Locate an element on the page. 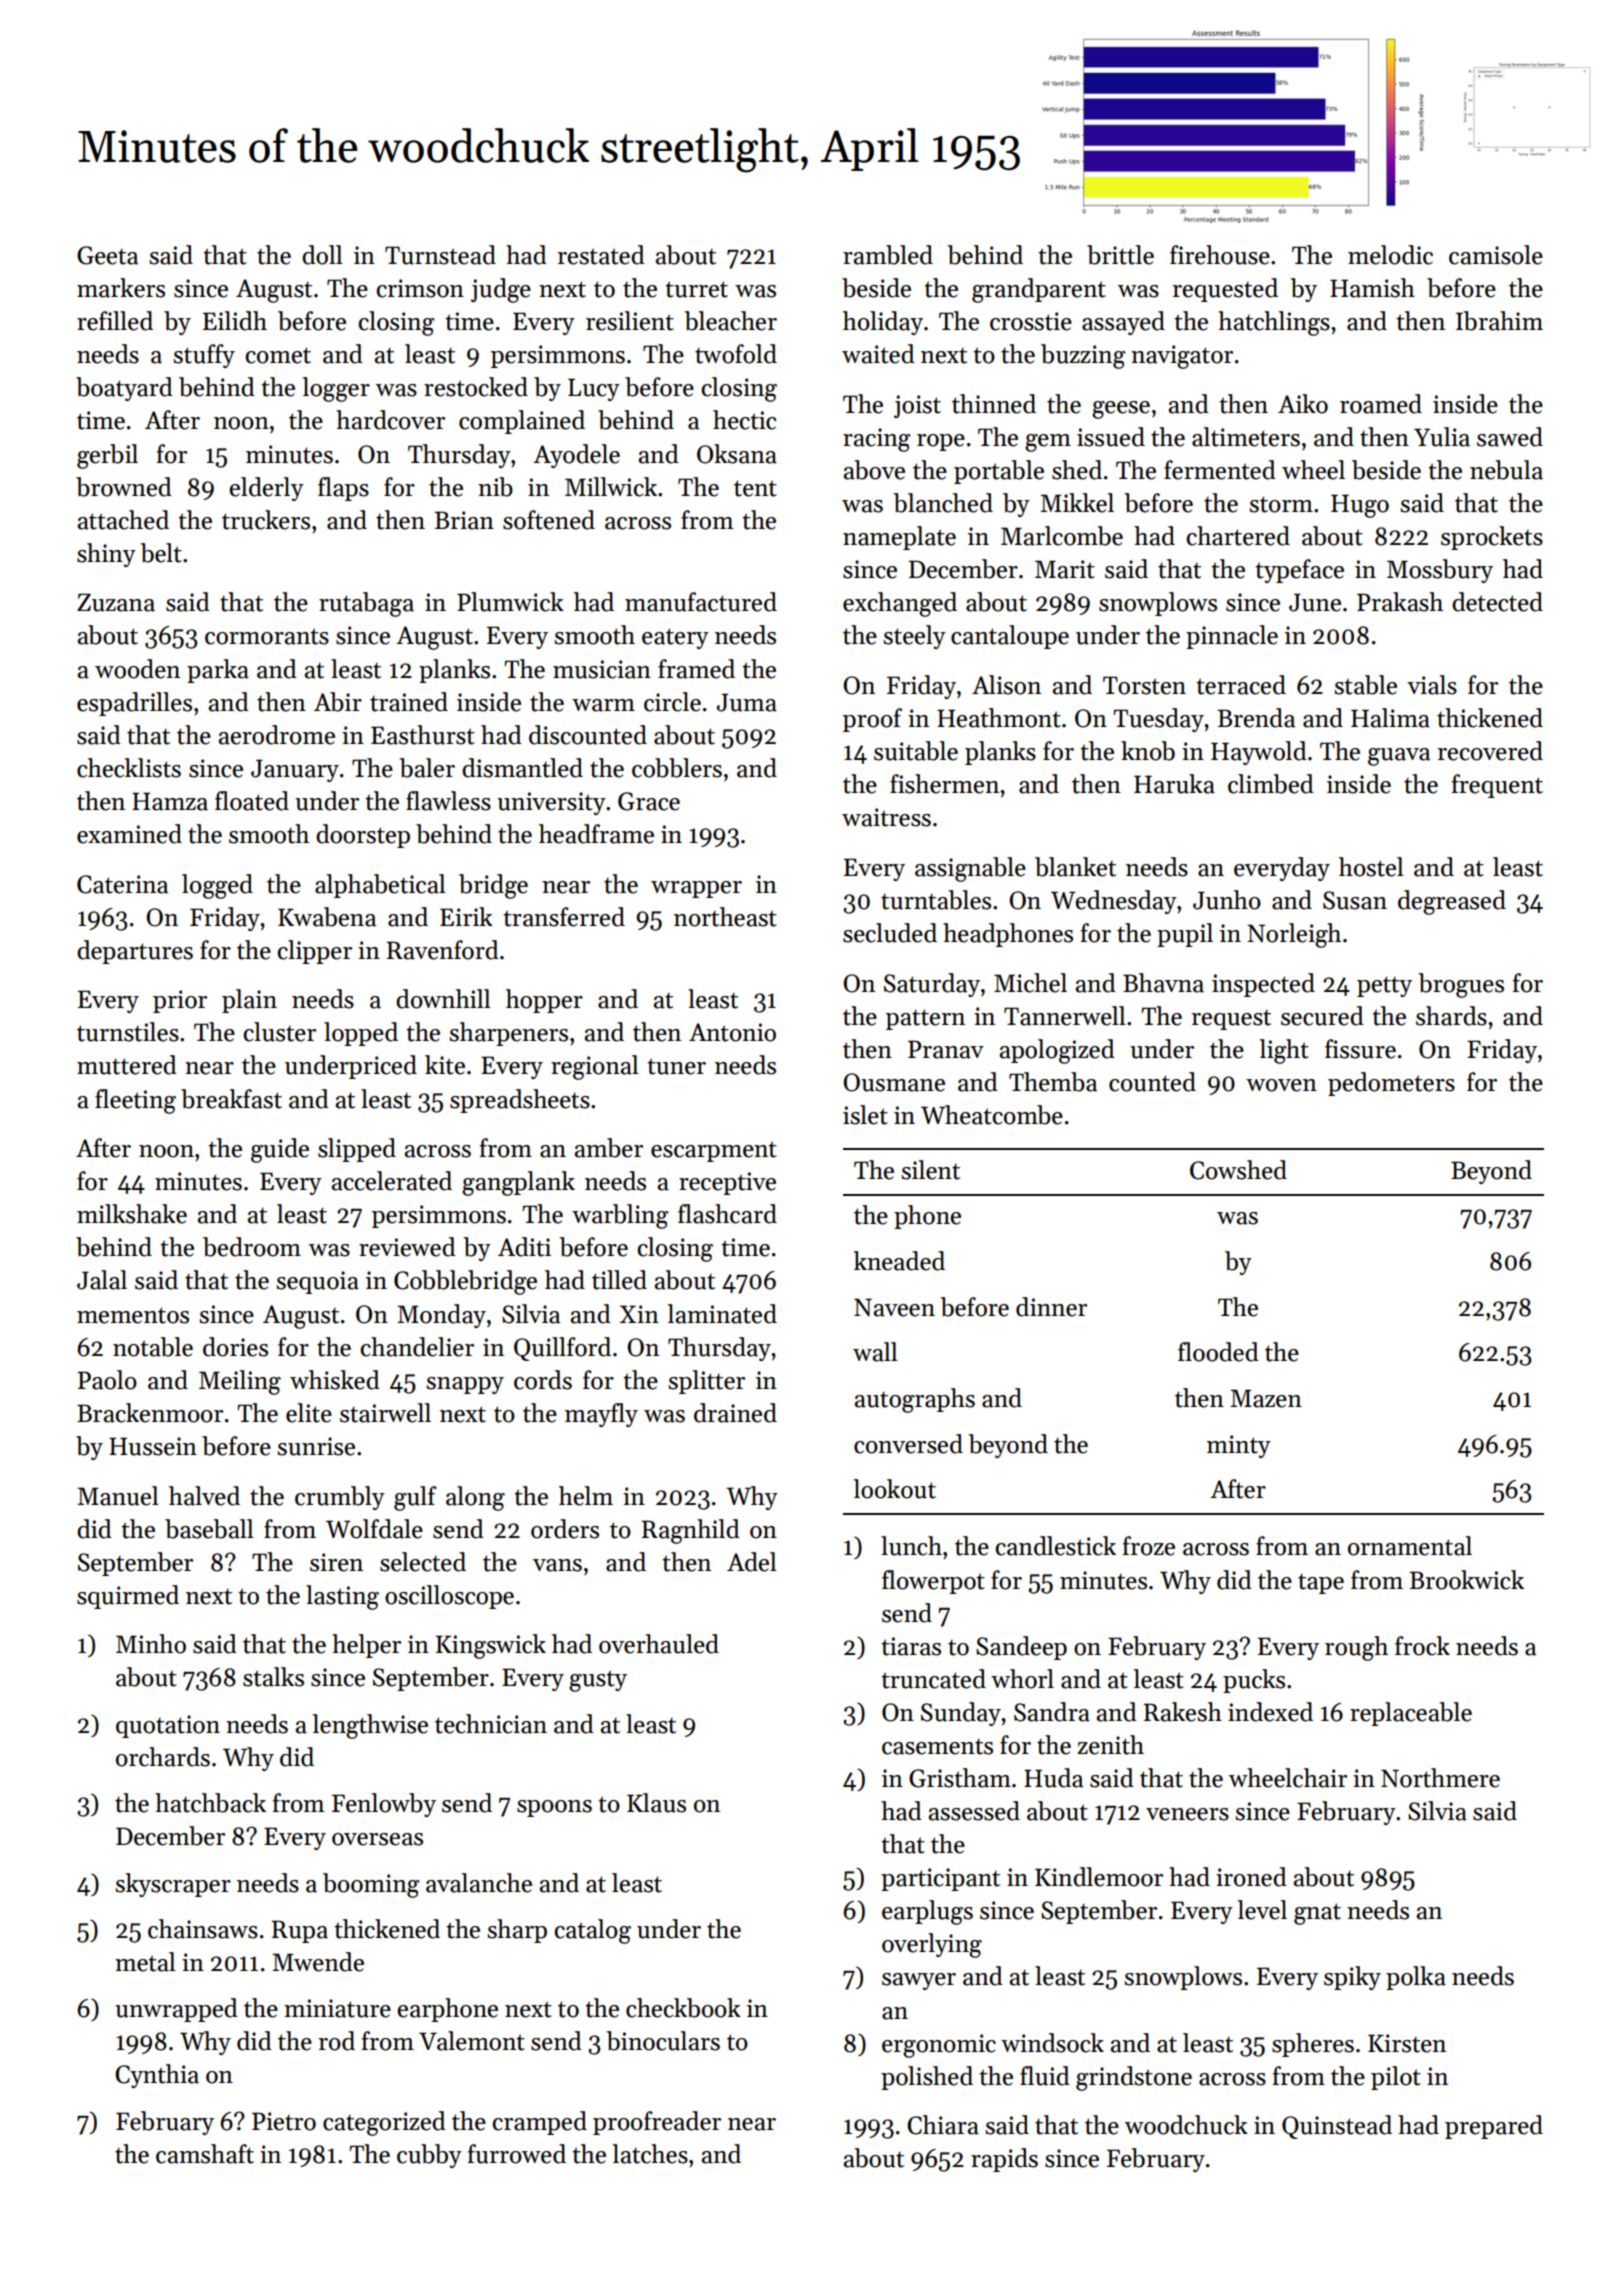 The height and width of the page is (2292, 1620). Chiara is located at coordinates (943, 2125).
